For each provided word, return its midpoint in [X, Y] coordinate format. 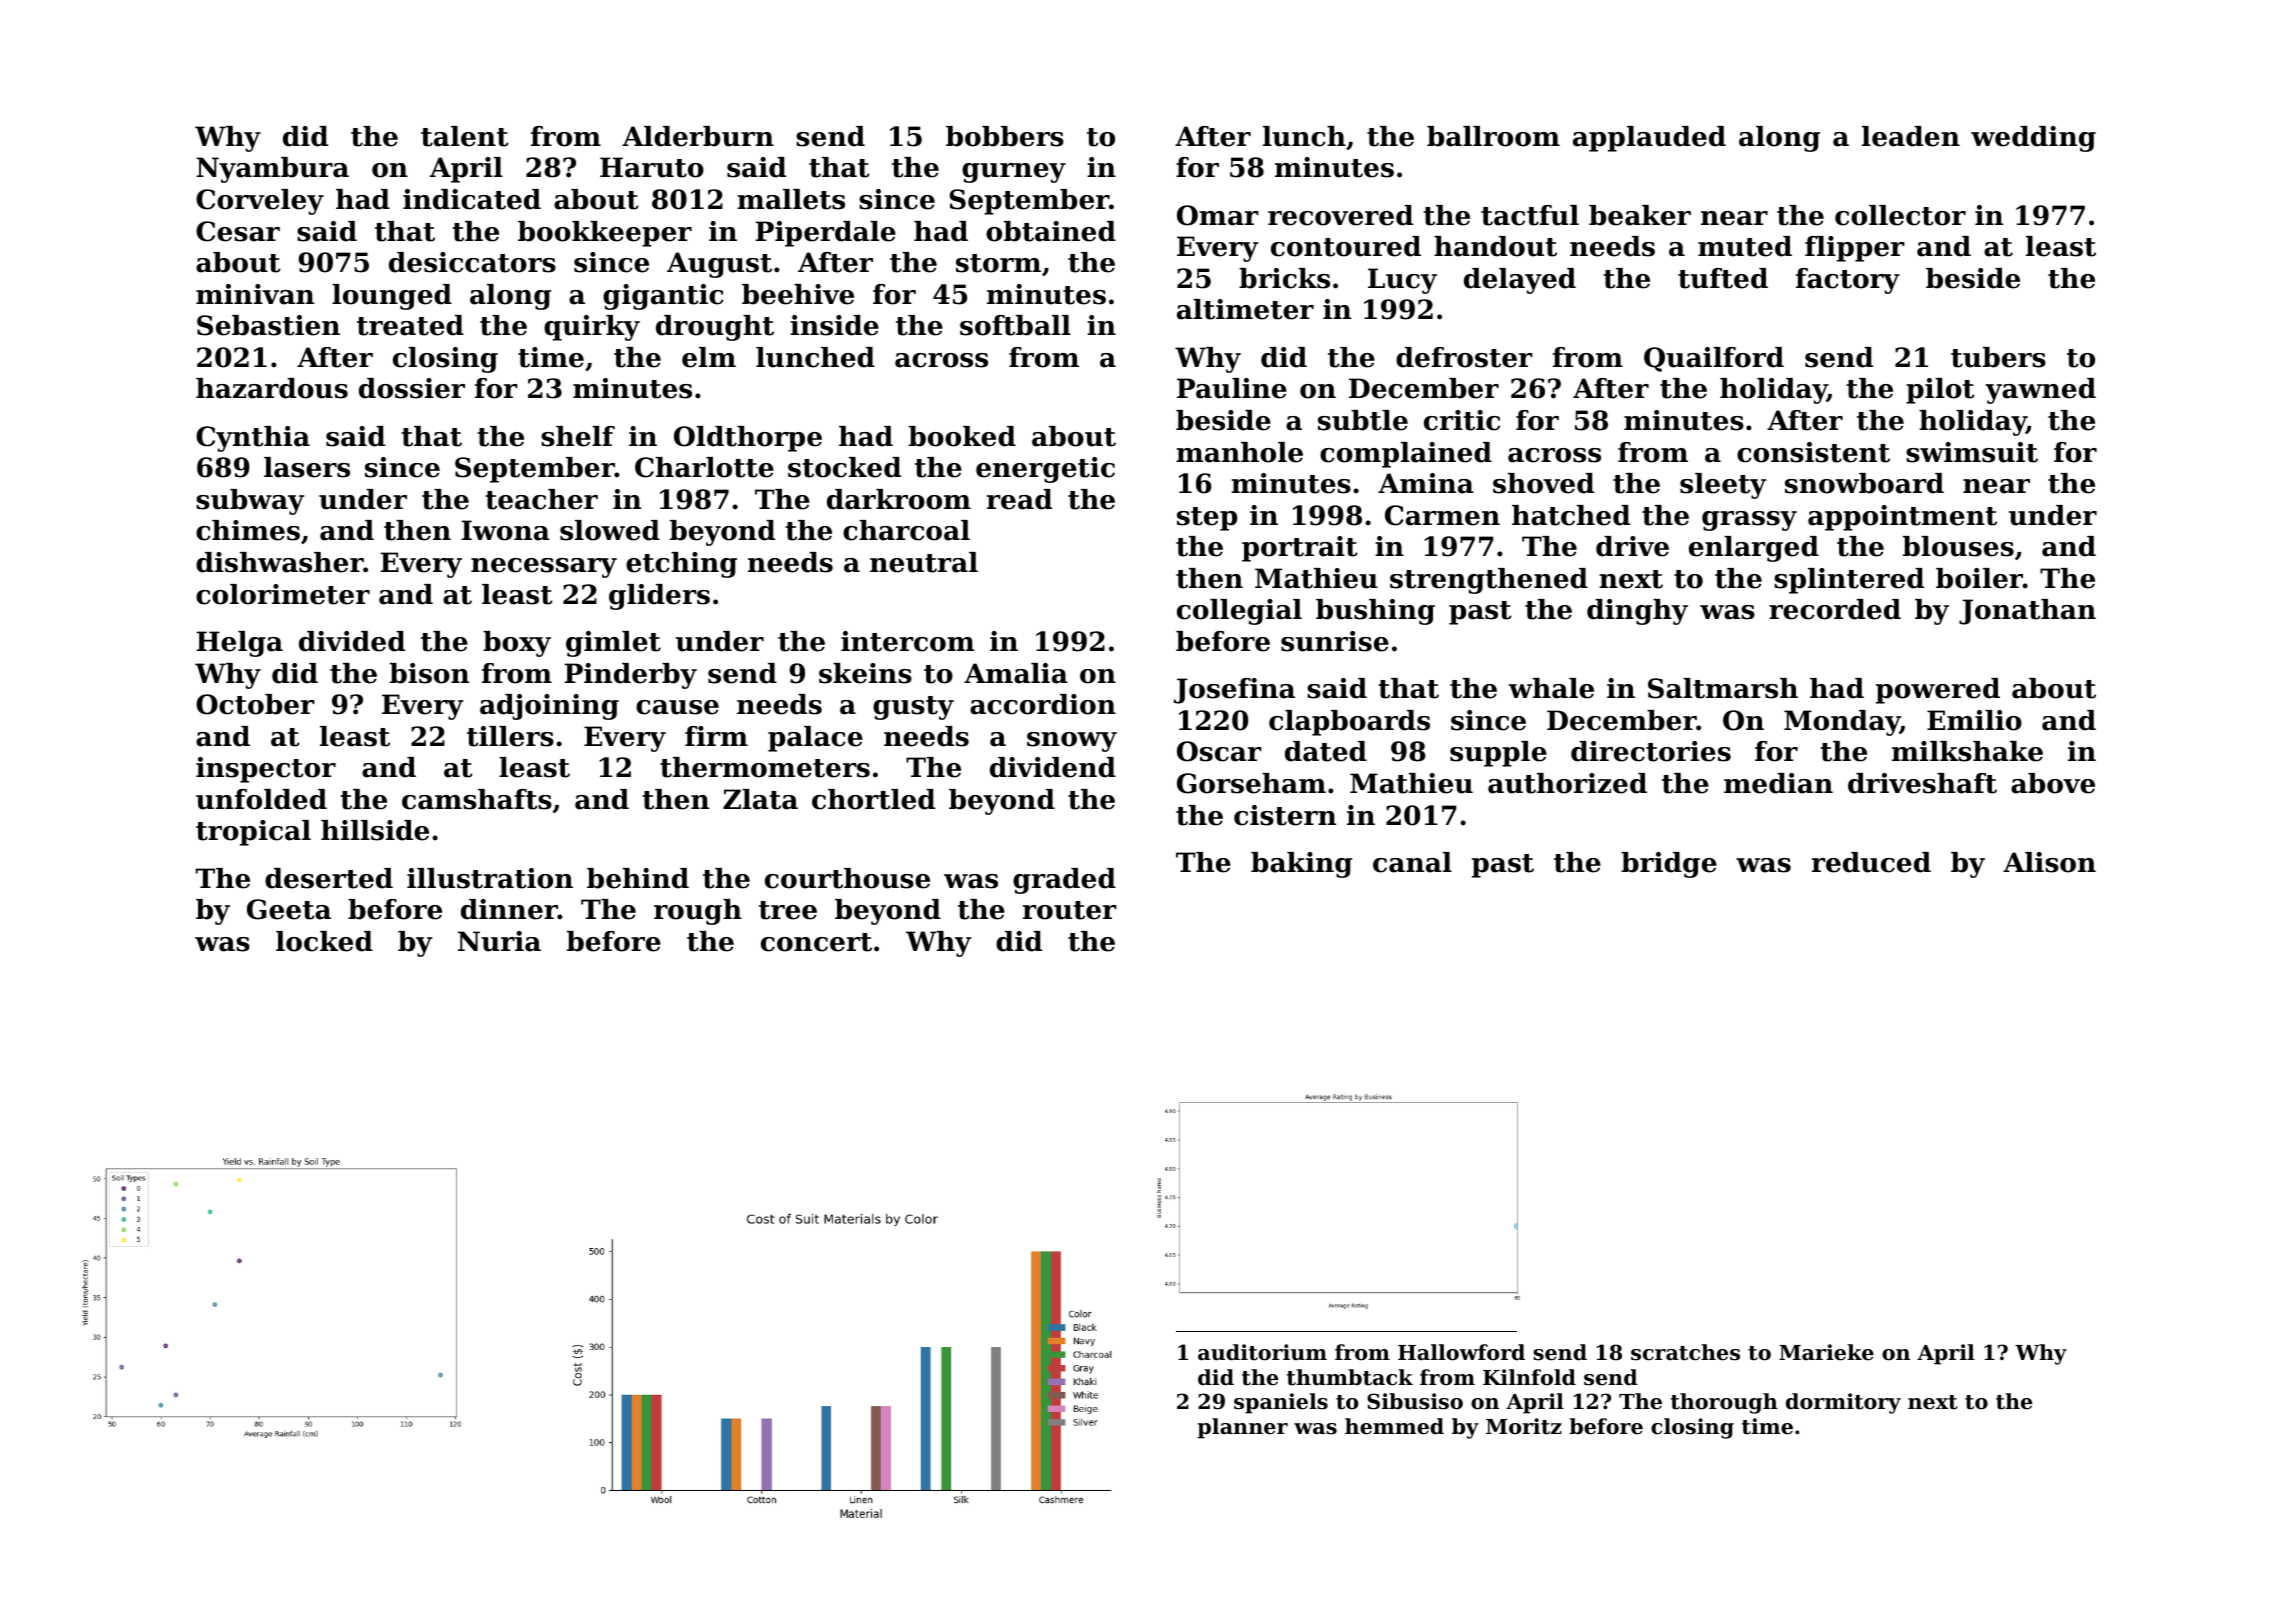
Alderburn [698, 136]
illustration [490, 878]
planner [1243, 1428]
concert [816, 942]
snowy [1072, 742]
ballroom [1493, 136]
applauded [1649, 139]
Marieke [1826, 1352]
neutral [924, 562]
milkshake [1967, 751]
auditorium [1262, 1352]
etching [681, 565]
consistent [1813, 452]
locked [324, 941]
